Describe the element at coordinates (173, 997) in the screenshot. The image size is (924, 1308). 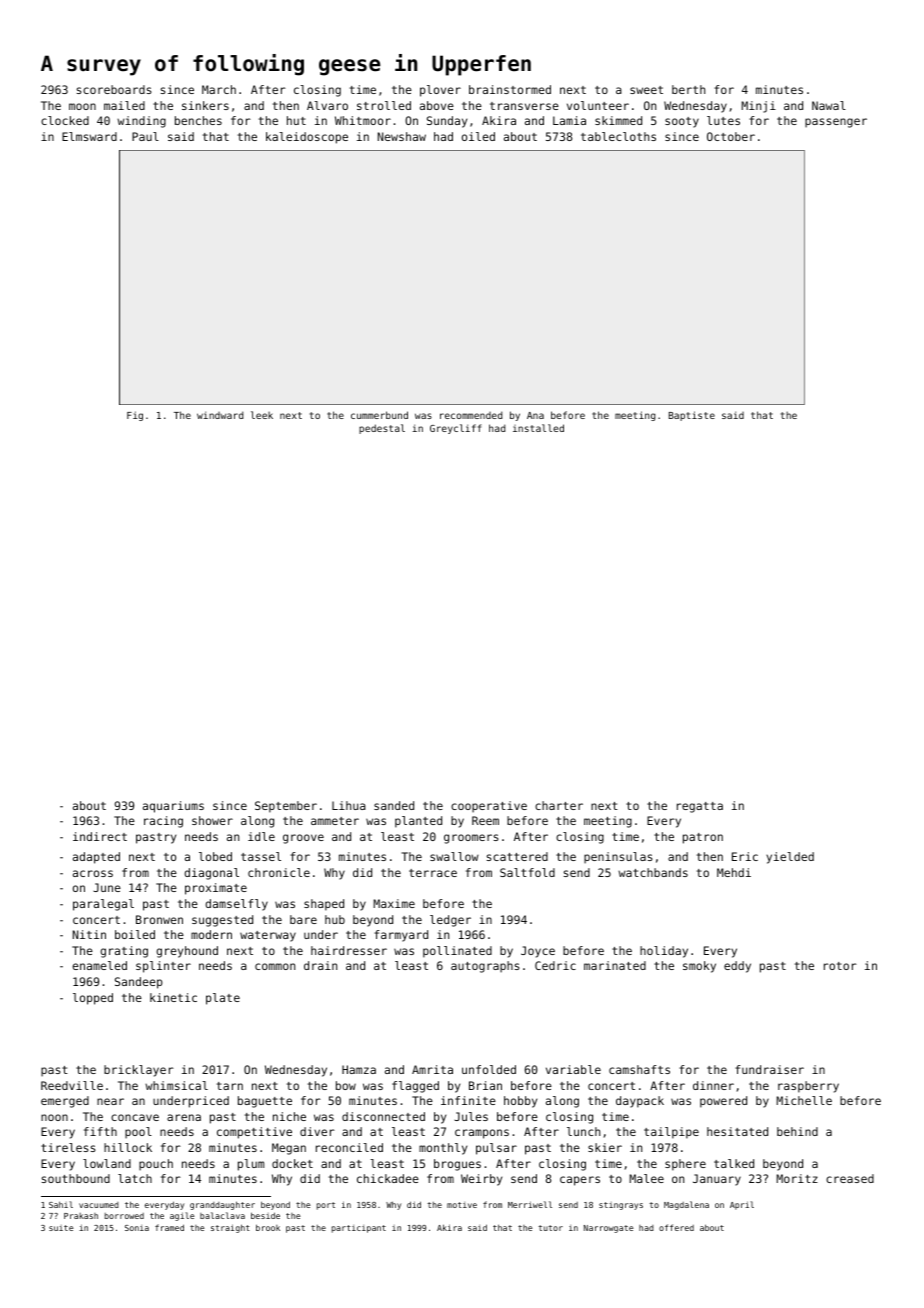
I see `kinetic` at that location.
